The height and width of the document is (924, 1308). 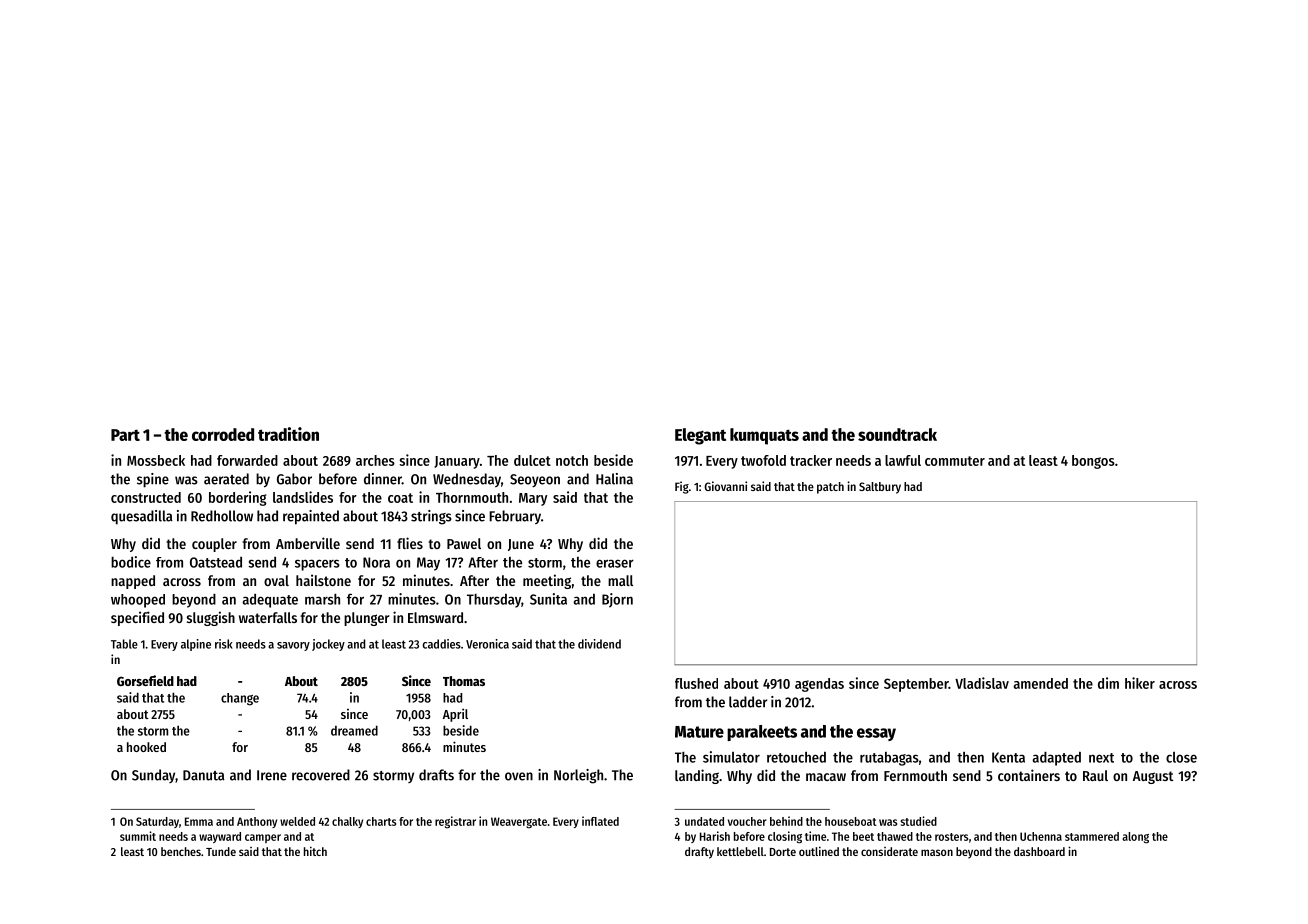 I want to click on eraser, so click(x=615, y=563).
